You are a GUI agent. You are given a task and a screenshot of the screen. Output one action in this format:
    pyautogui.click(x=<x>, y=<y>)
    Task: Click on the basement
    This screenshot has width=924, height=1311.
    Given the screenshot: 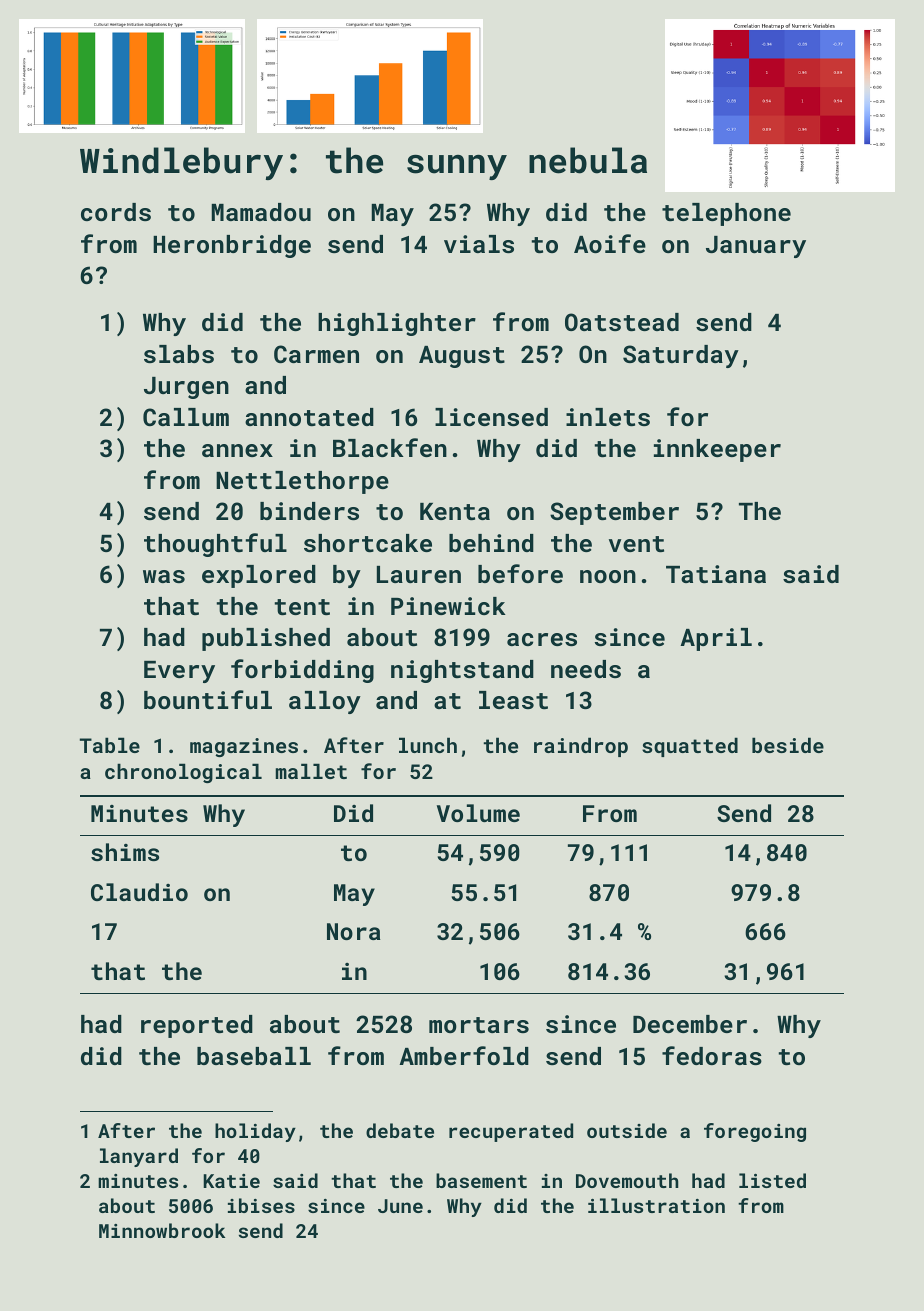 What is the action you would take?
    pyautogui.click(x=481, y=1180)
